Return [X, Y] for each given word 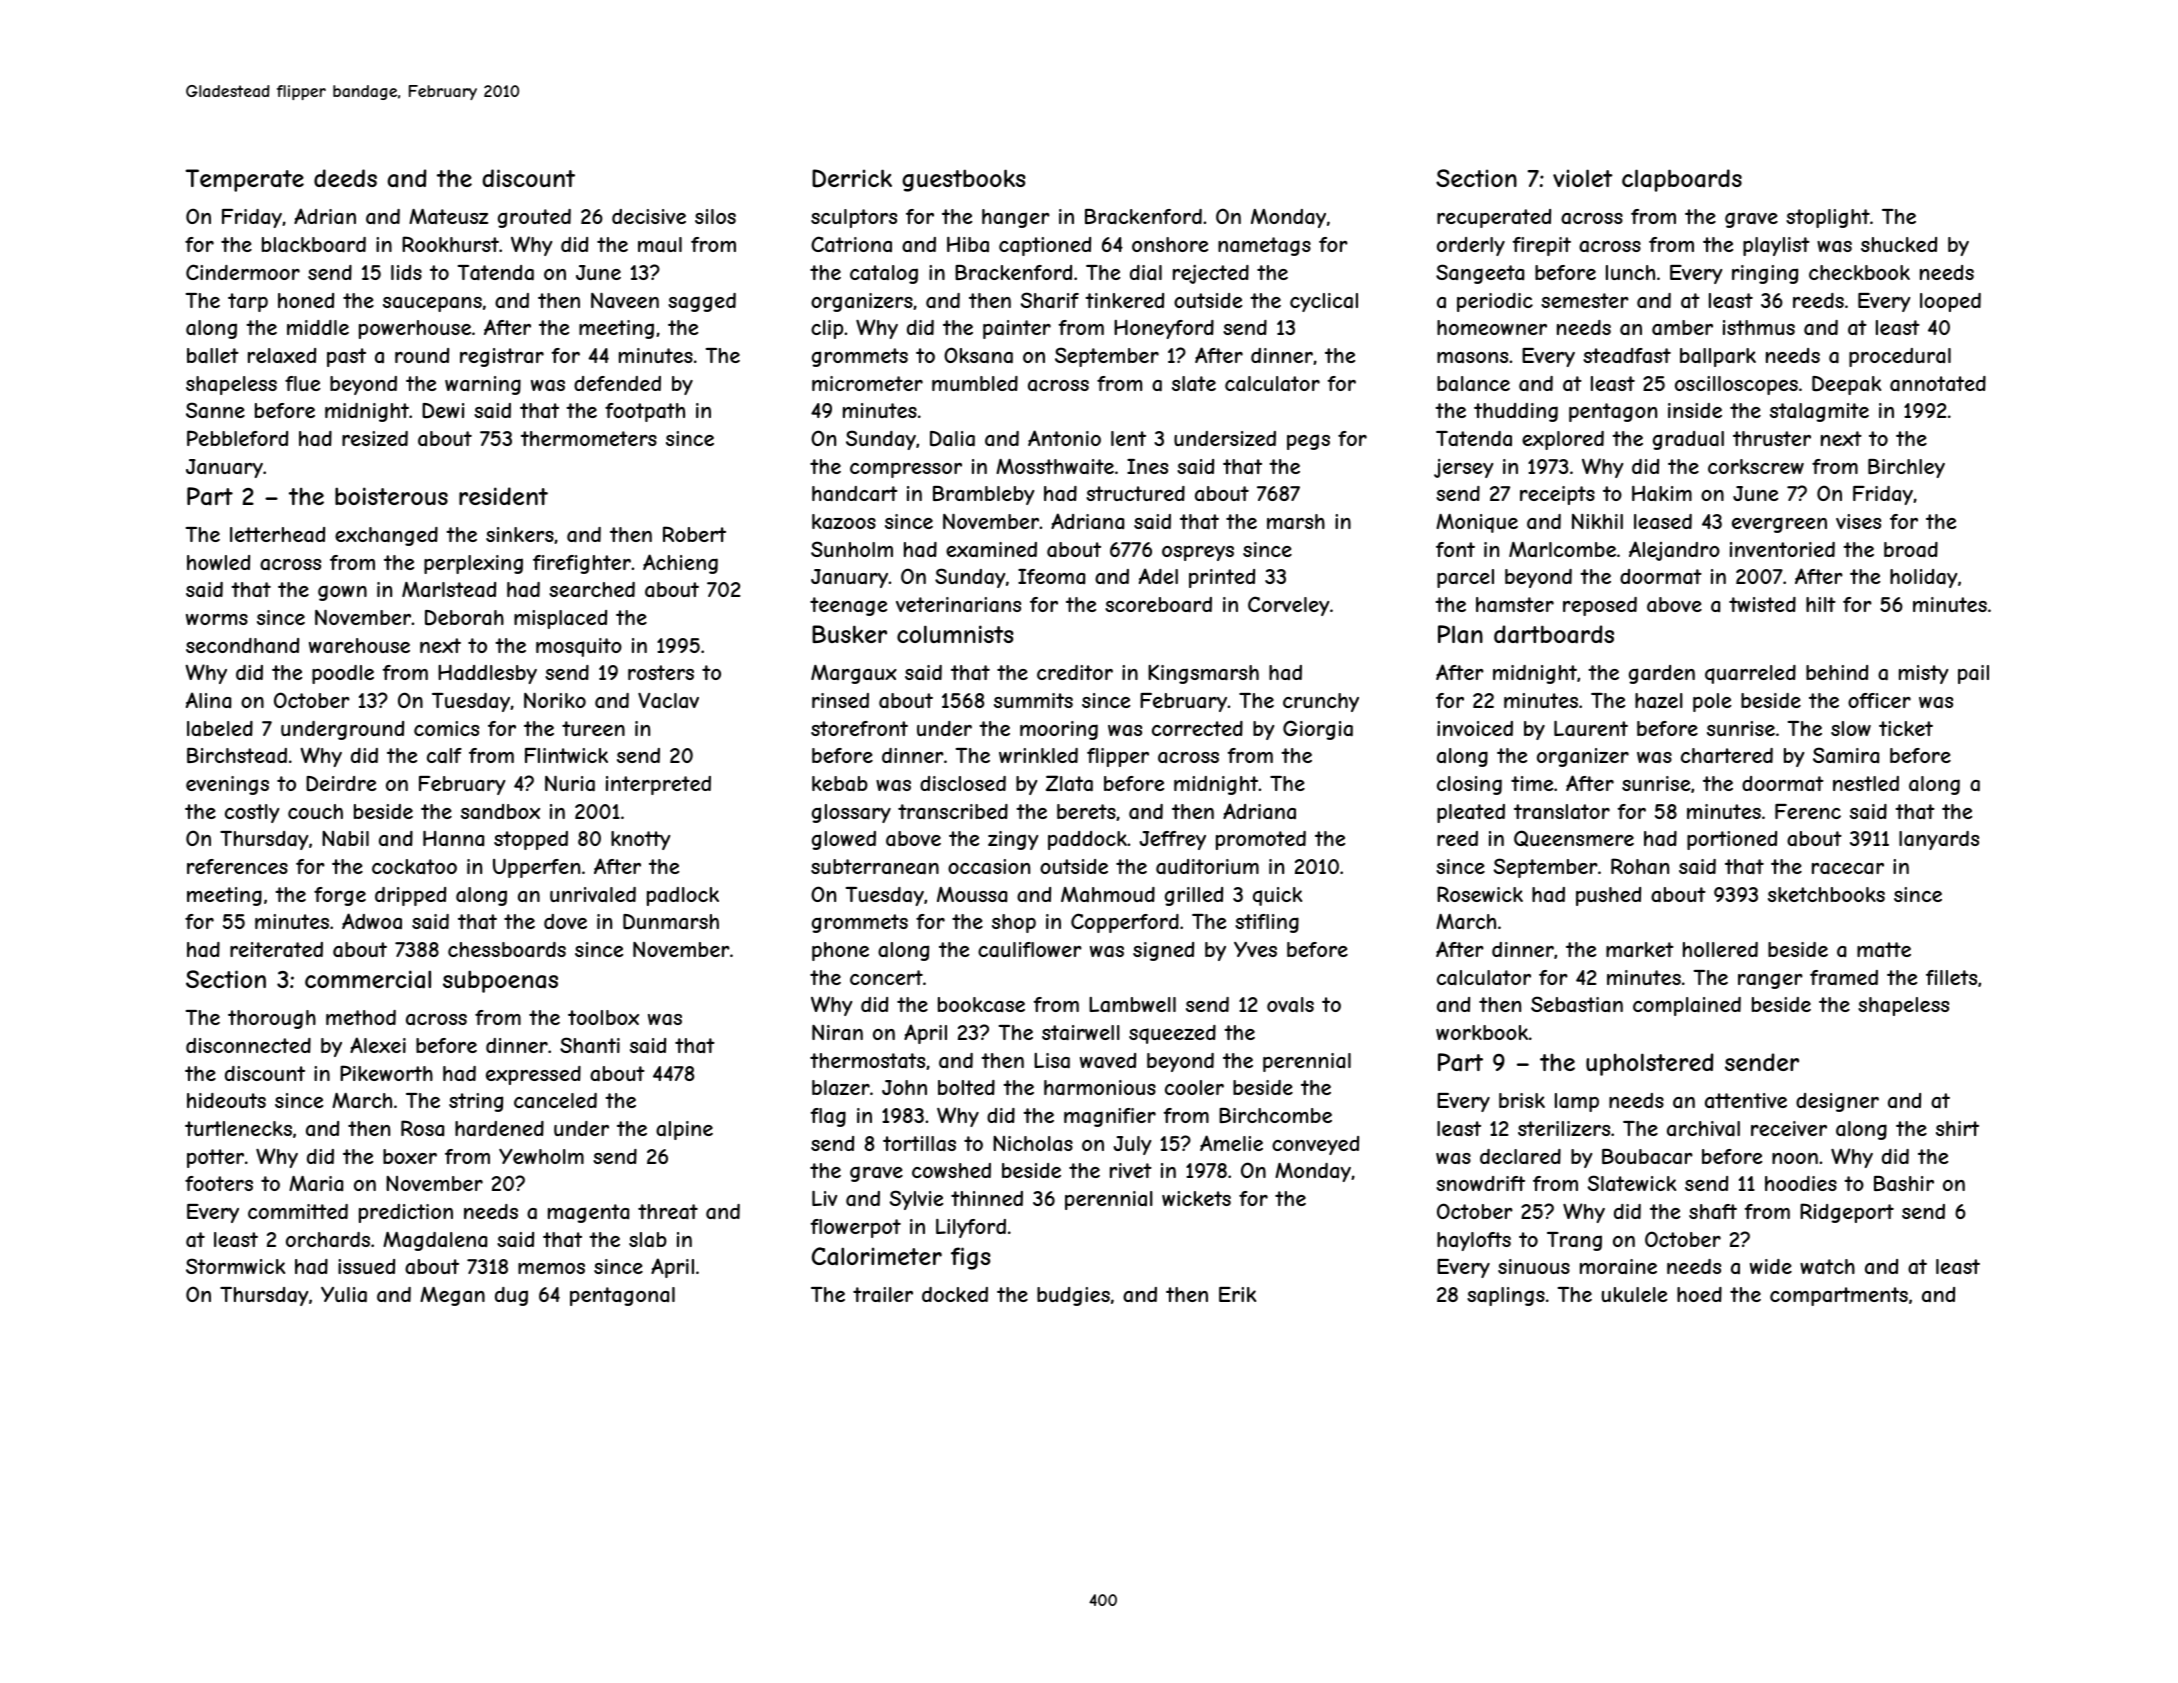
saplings [1506, 1296]
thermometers [589, 438]
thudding [1516, 412]
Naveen [625, 300]
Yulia [344, 1295]
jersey [1463, 468]
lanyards [1939, 840]
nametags [1264, 246]
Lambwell [1132, 1005]
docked [955, 1294]
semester [1585, 300]
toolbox [603, 1017]
